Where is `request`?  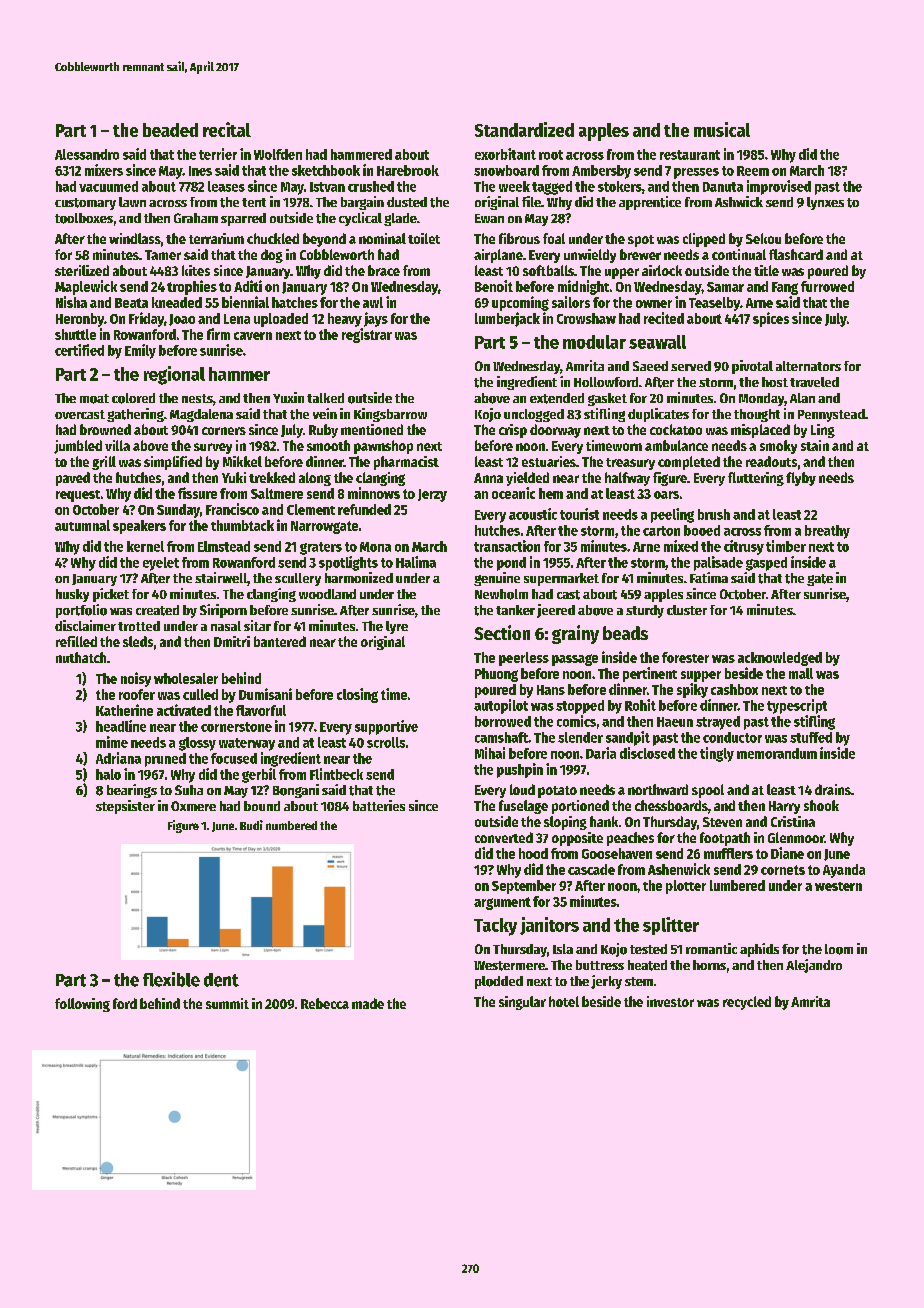 request is located at coordinates (78, 496).
